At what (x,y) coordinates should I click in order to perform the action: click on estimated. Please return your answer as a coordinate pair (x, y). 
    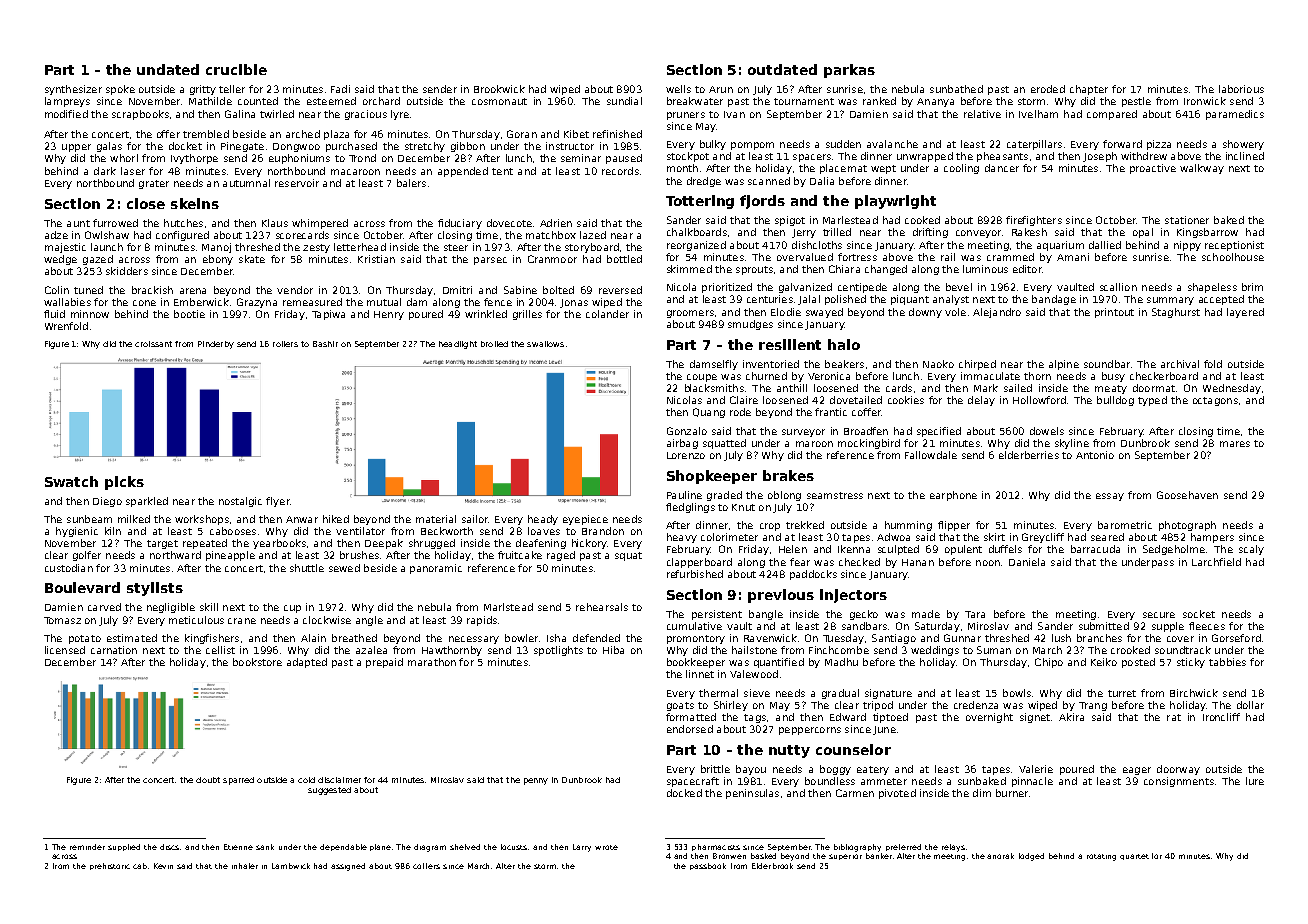
    Looking at the image, I should click on (132, 638).
